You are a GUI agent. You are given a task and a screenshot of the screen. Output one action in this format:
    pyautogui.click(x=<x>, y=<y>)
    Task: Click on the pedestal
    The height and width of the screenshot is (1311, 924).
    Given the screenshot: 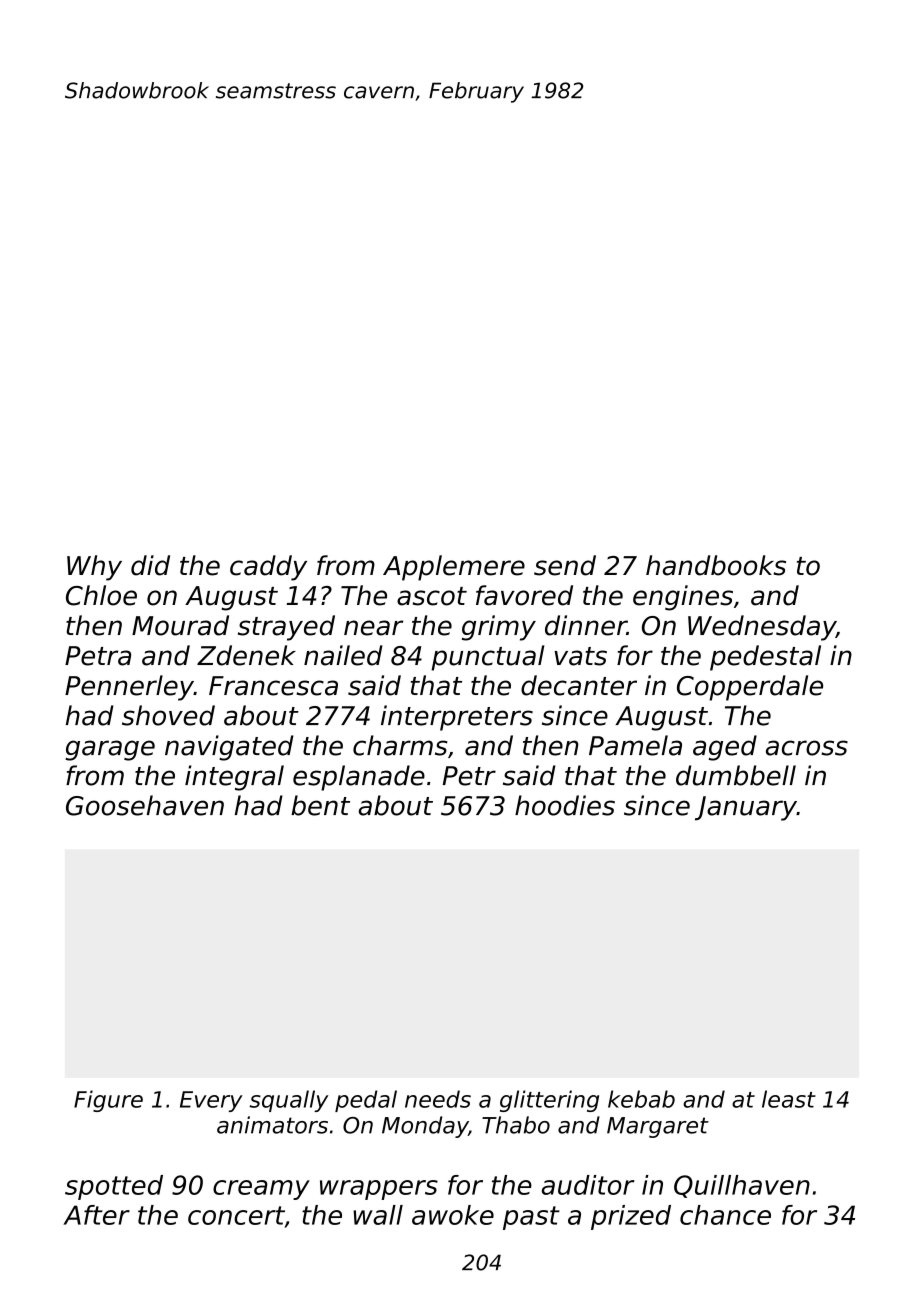 What is the action you would take?
    pyautogui.click(x=765, y=658)
